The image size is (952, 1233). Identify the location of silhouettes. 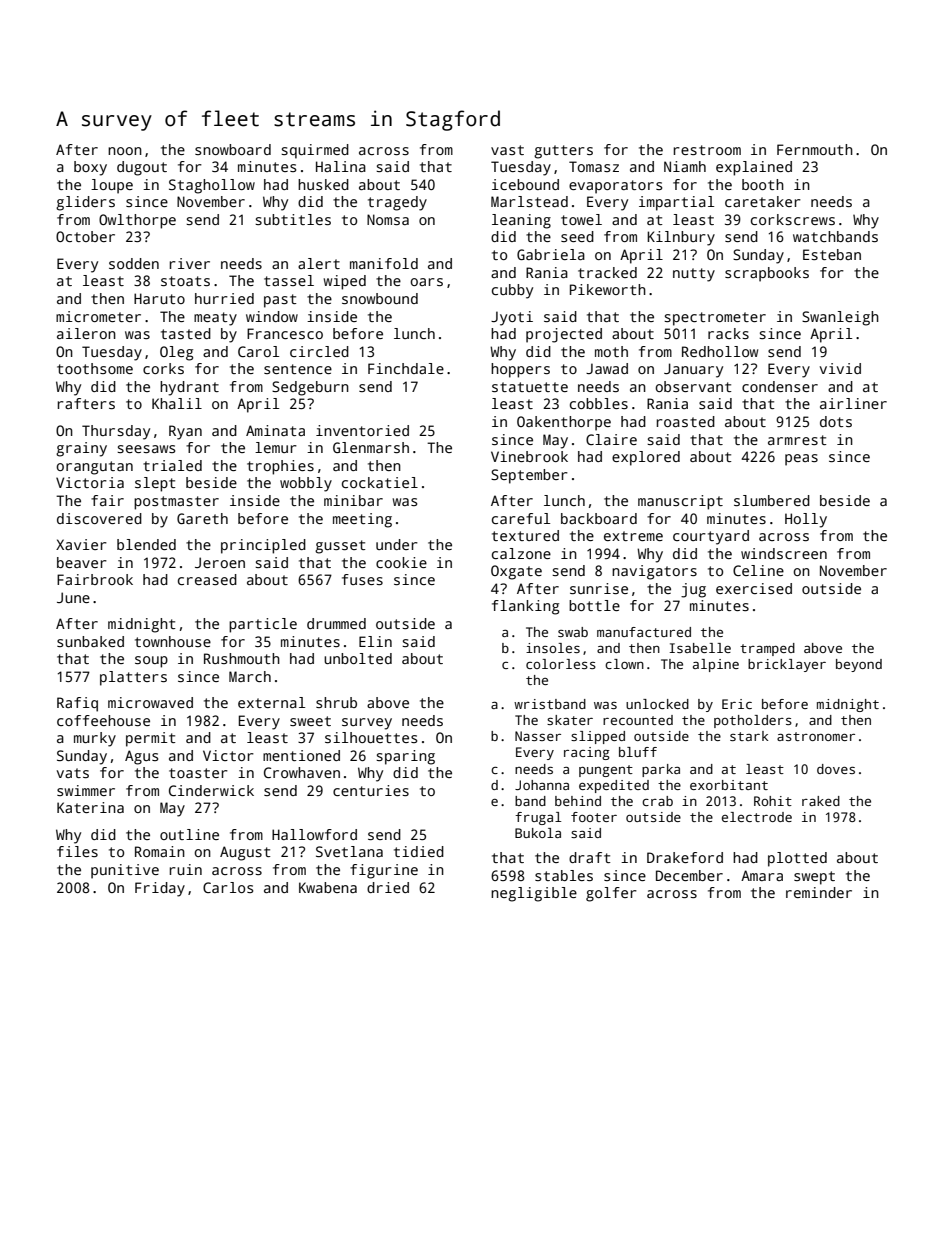
(371, 737).
